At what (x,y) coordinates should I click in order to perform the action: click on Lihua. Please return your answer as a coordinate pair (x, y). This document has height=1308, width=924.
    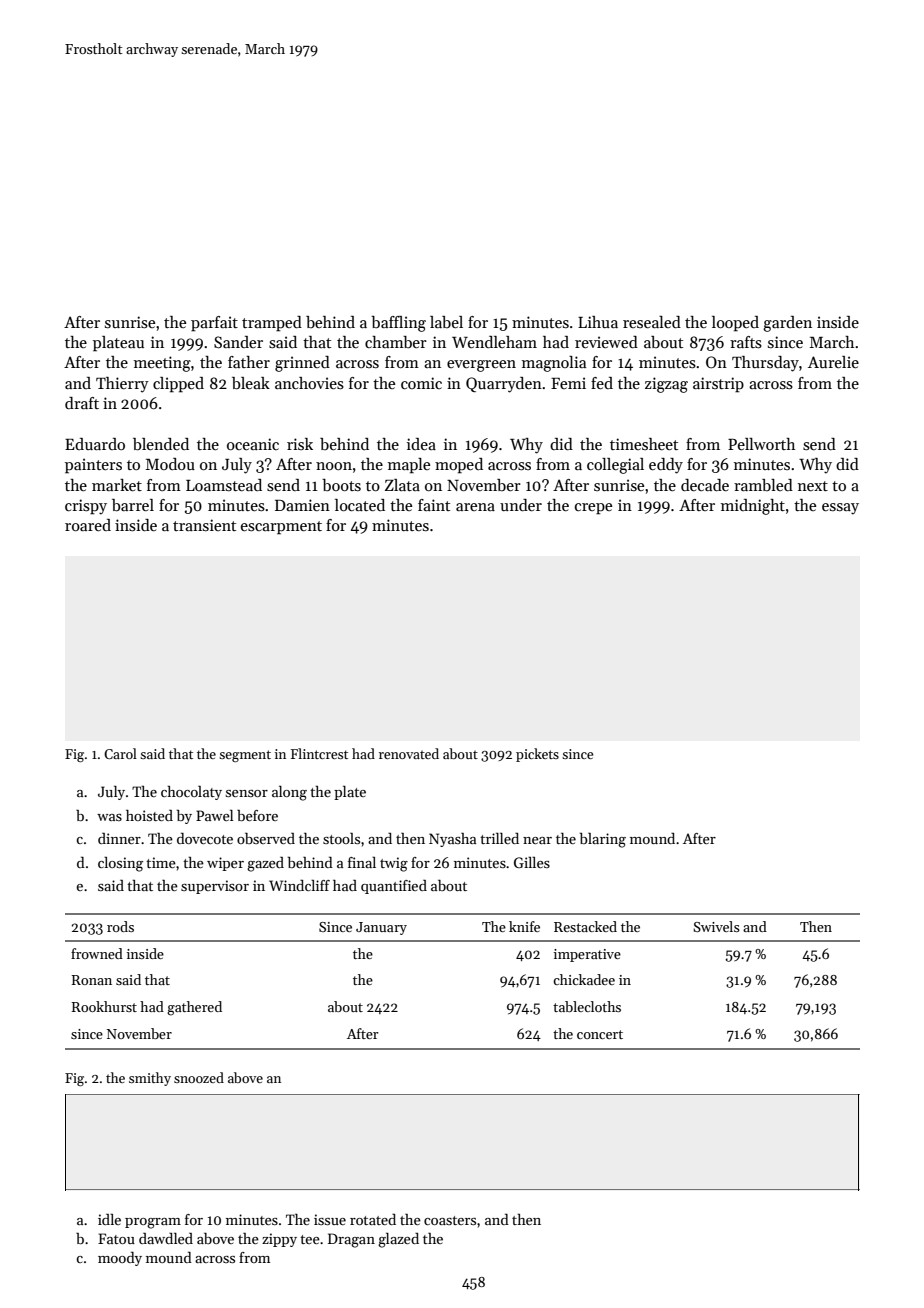
    Looking at the image, I should click on (598, 322).
